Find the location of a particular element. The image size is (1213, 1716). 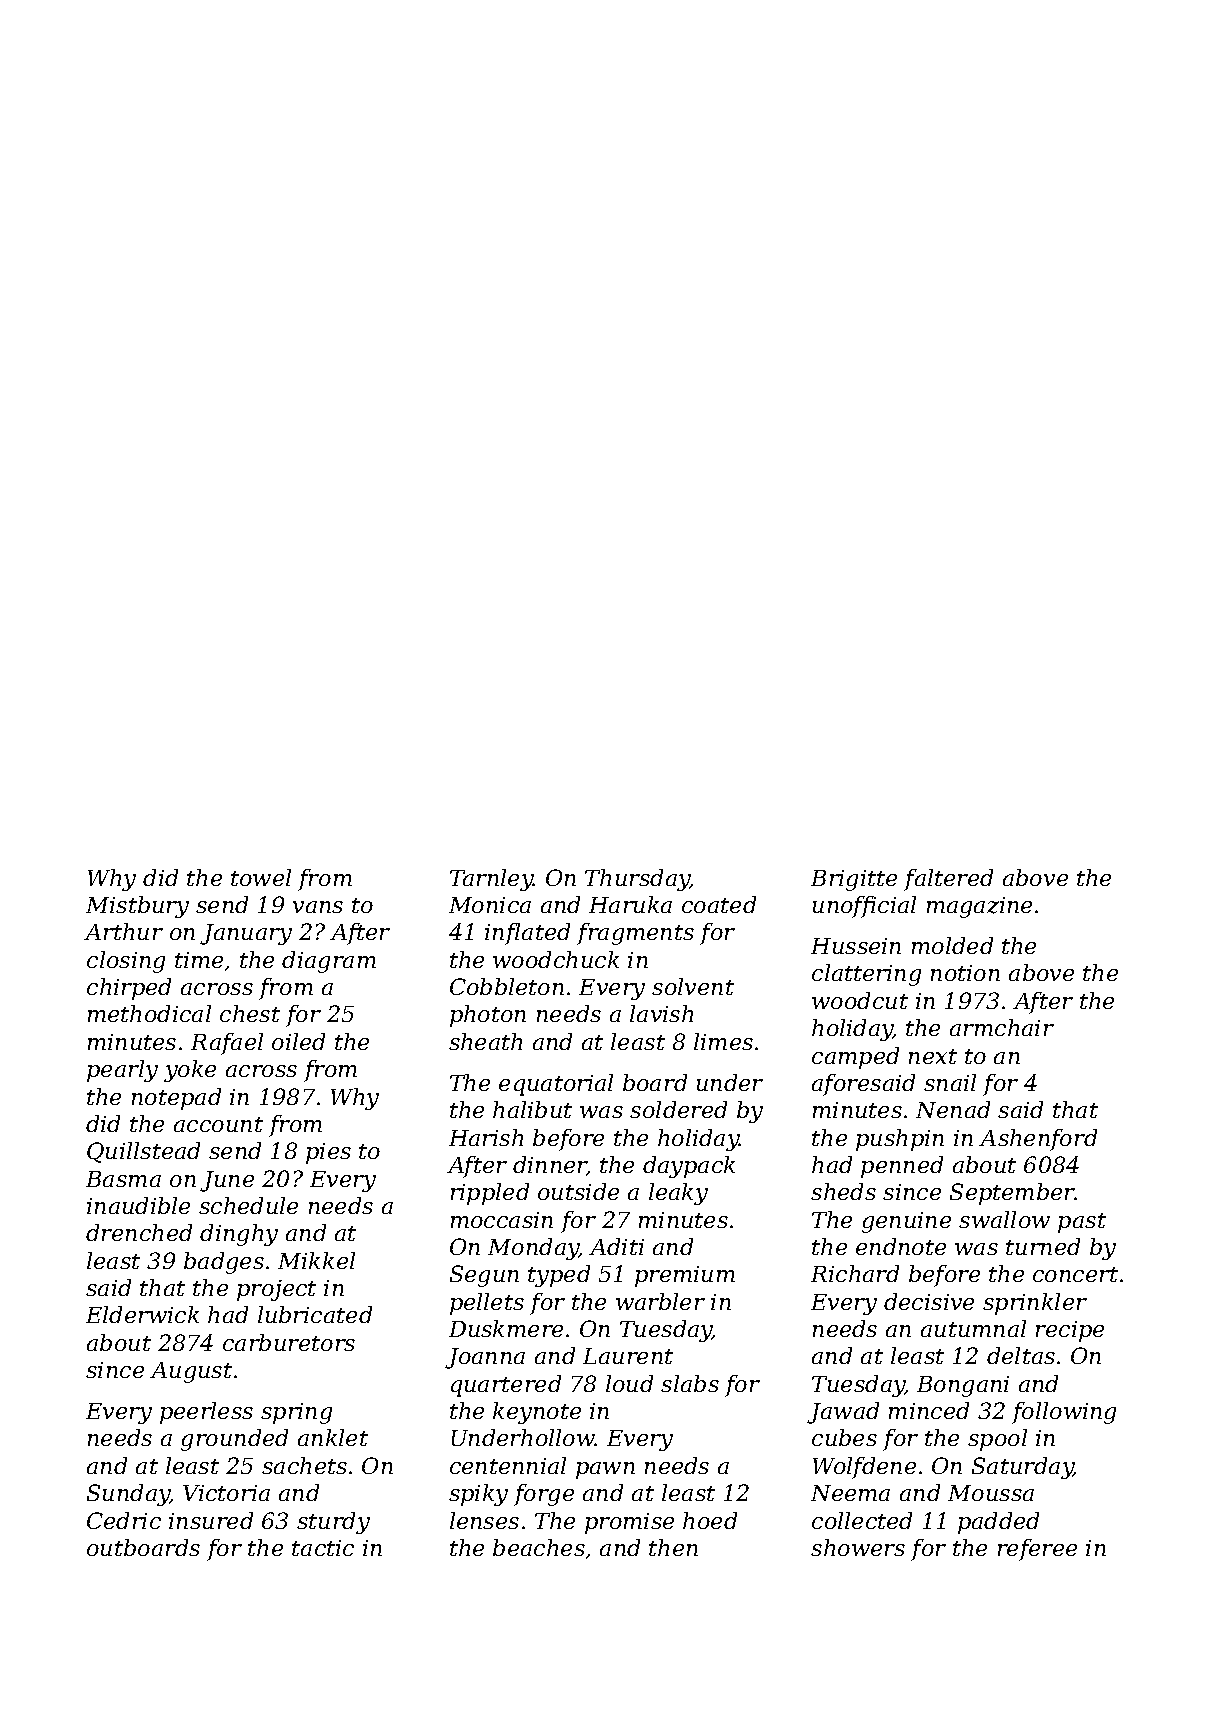

loud is located at coordinates (629, 1383).
